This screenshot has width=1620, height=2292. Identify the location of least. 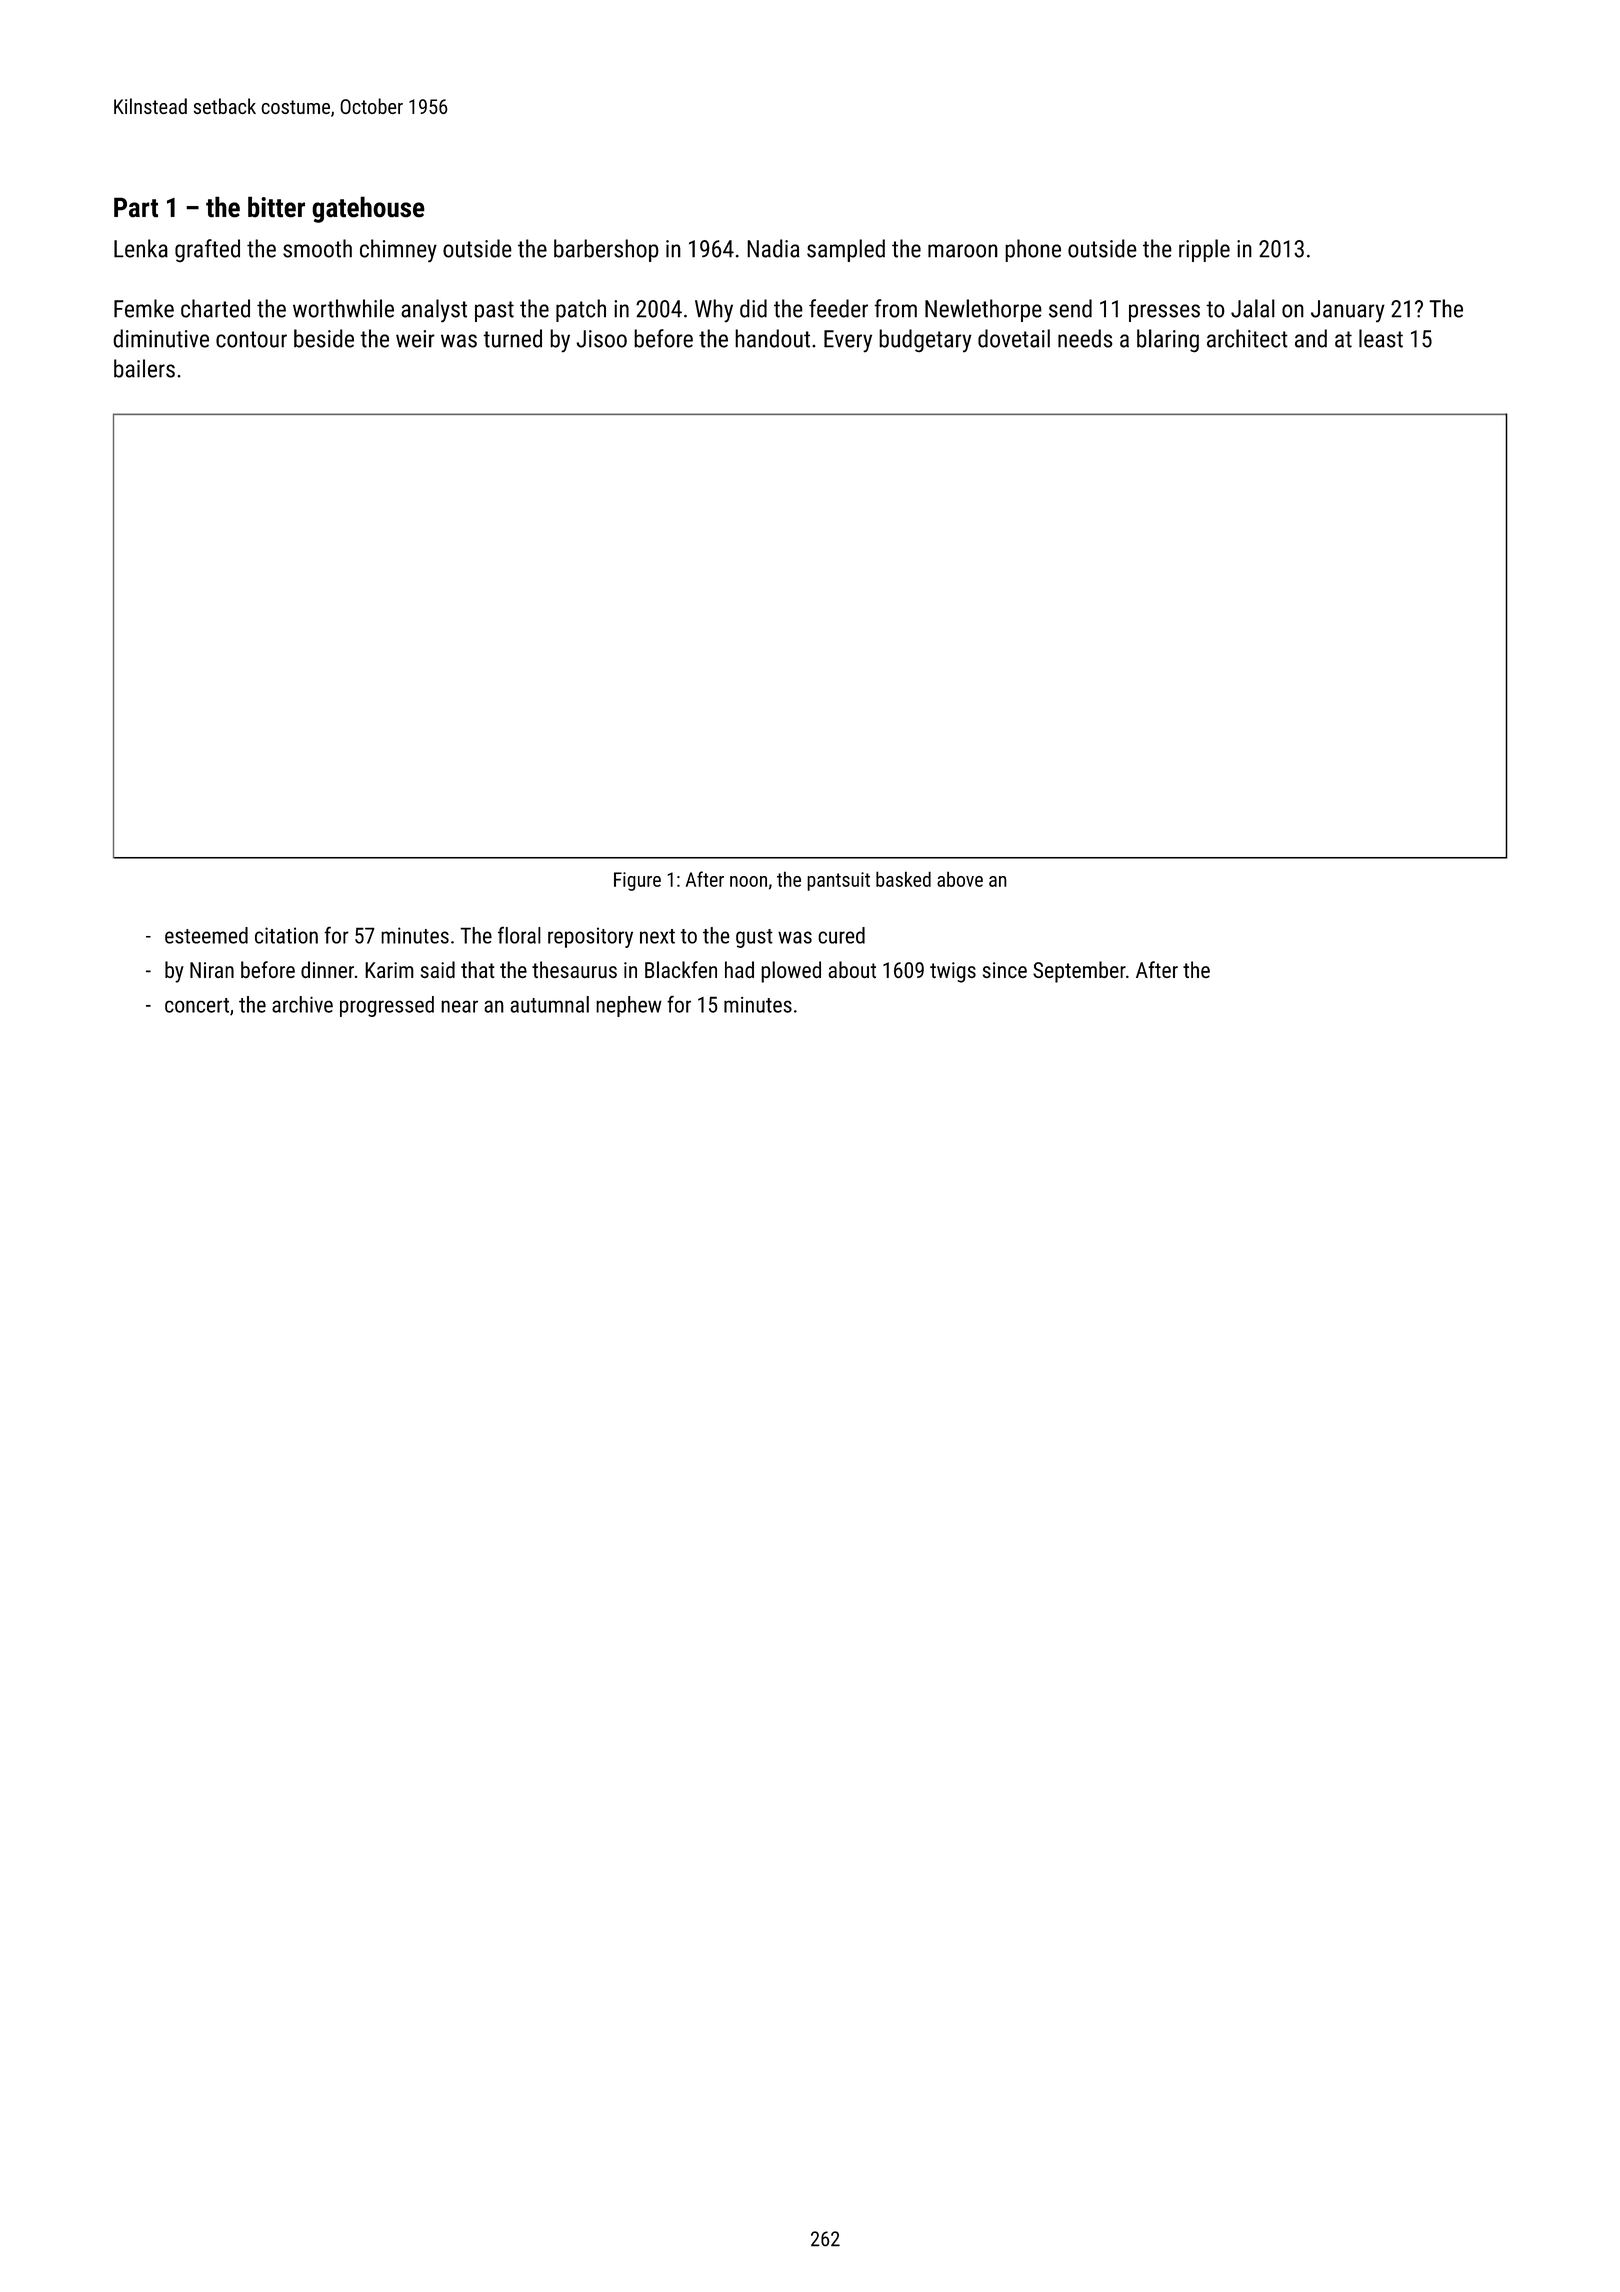
(1381, 338).
